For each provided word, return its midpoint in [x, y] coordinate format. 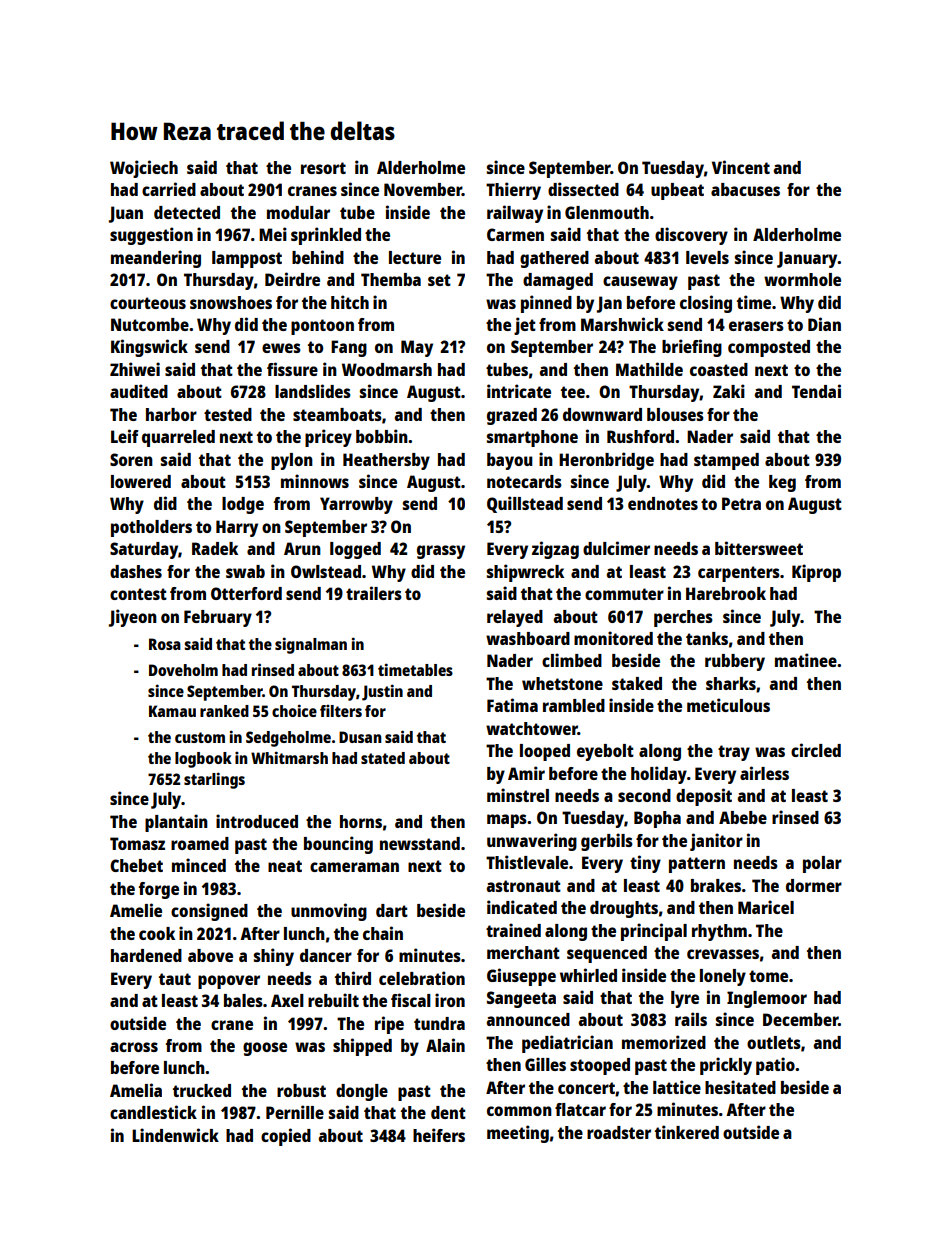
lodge [243, 505]
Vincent [741, 167]
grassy [441, 552]
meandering [156, 259]
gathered [554, 259]
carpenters [739, 574]
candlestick [153, 1112]
